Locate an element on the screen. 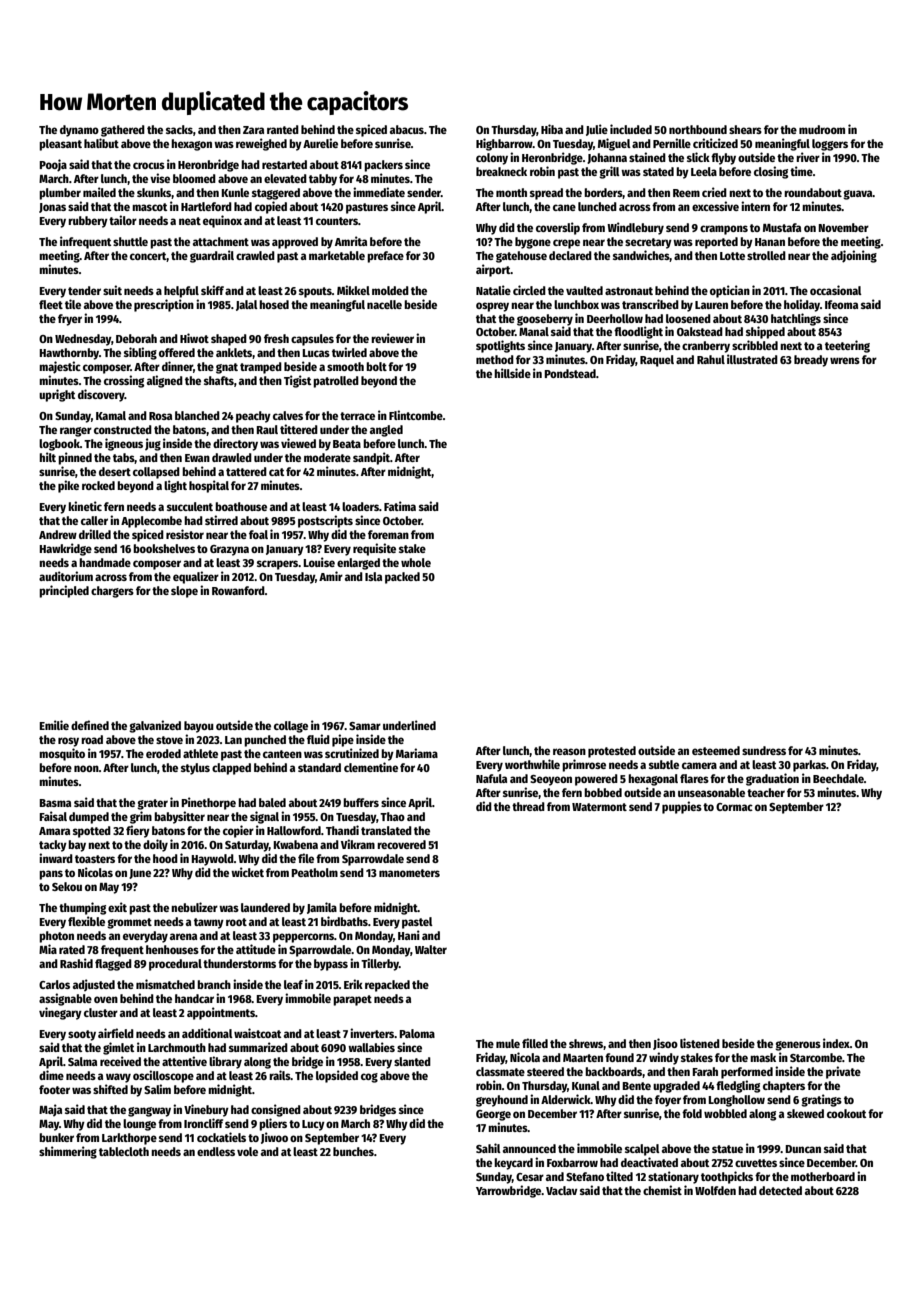  immediate is located at coordinates (379, 192).
